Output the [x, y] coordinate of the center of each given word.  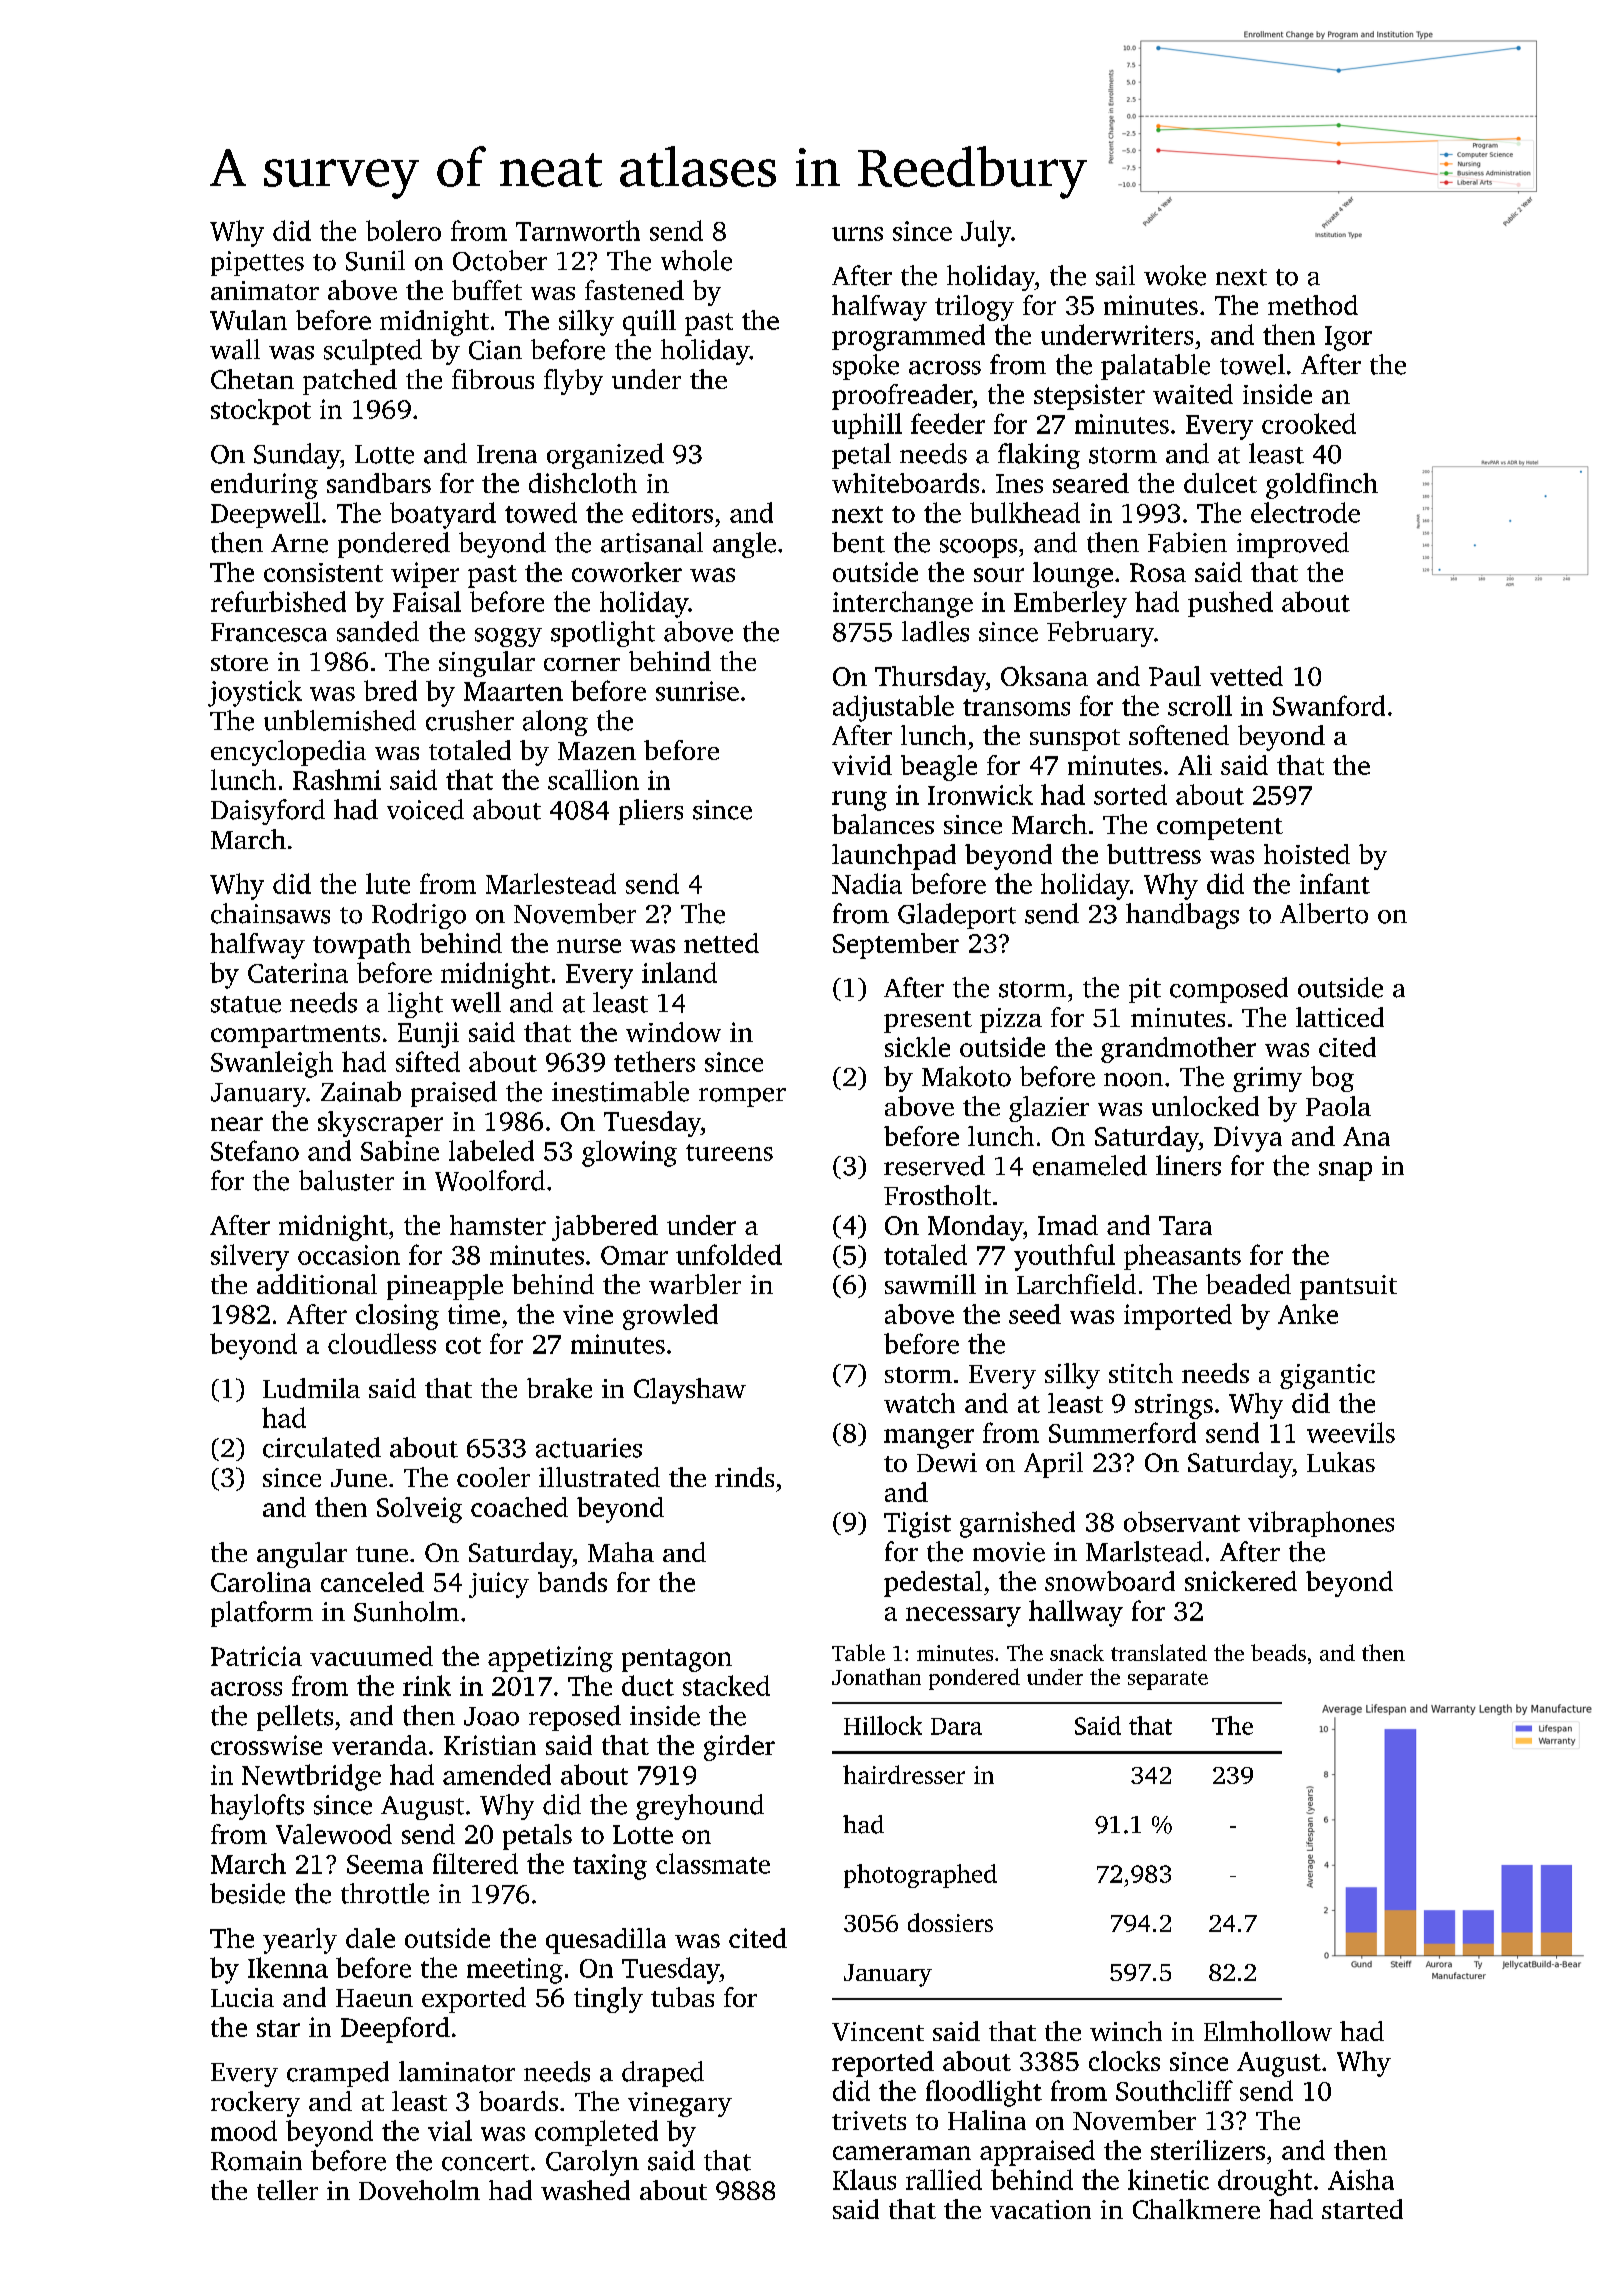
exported [474, 2000]
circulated [322, 1447]
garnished [1017, 1524]
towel [1252, 364]
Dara [956, 1726]
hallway [1076, 1613]
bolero [403, 230]
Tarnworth [578, 230]
